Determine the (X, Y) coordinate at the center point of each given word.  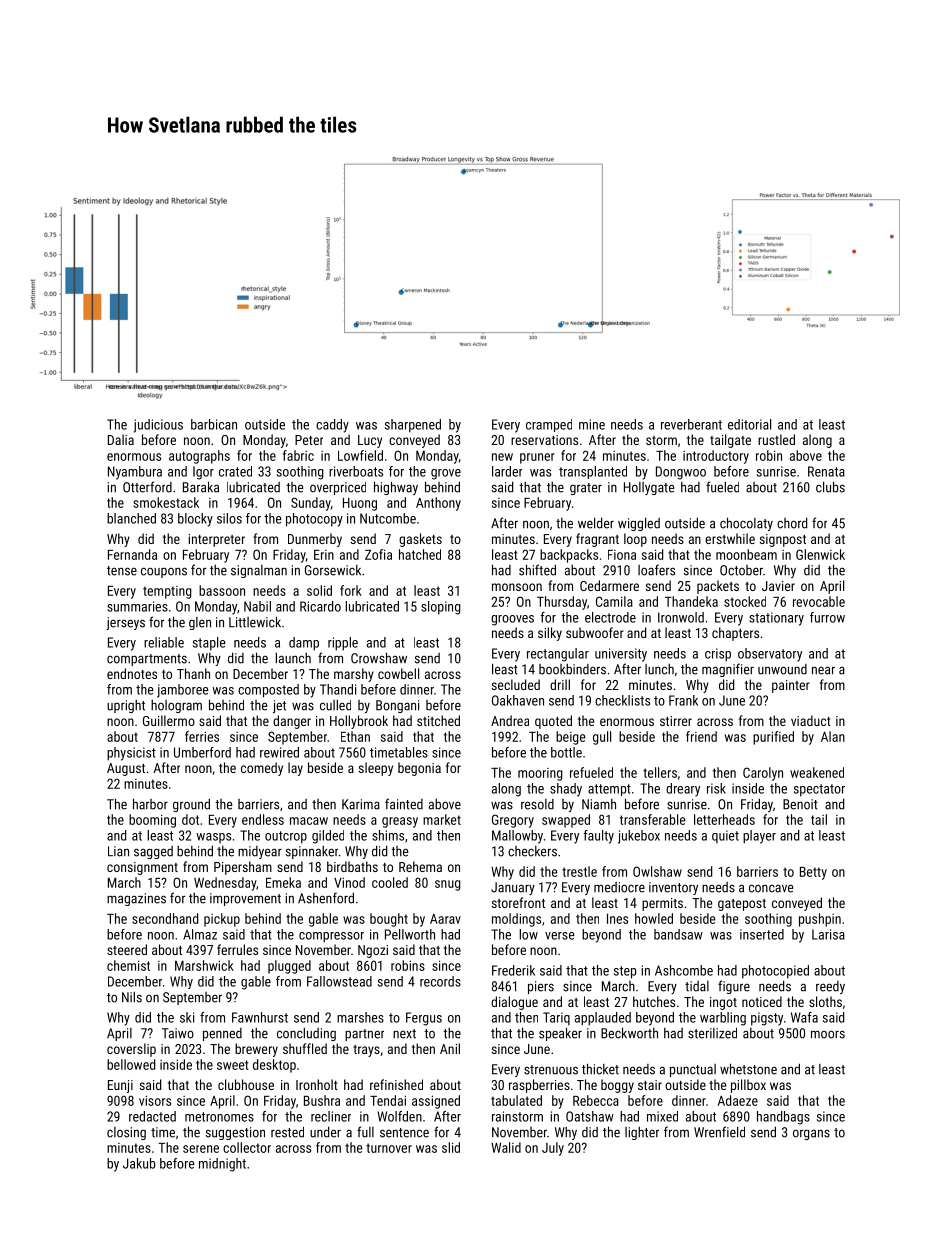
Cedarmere (609, 585)
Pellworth (410, 934)
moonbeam (746, 554)
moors (828, 1034)
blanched (131, 518)
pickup (222, 920)
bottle (566, 752)
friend (701, 736)
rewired (279, 752)
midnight (222, 1165)
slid (451, 1147)
